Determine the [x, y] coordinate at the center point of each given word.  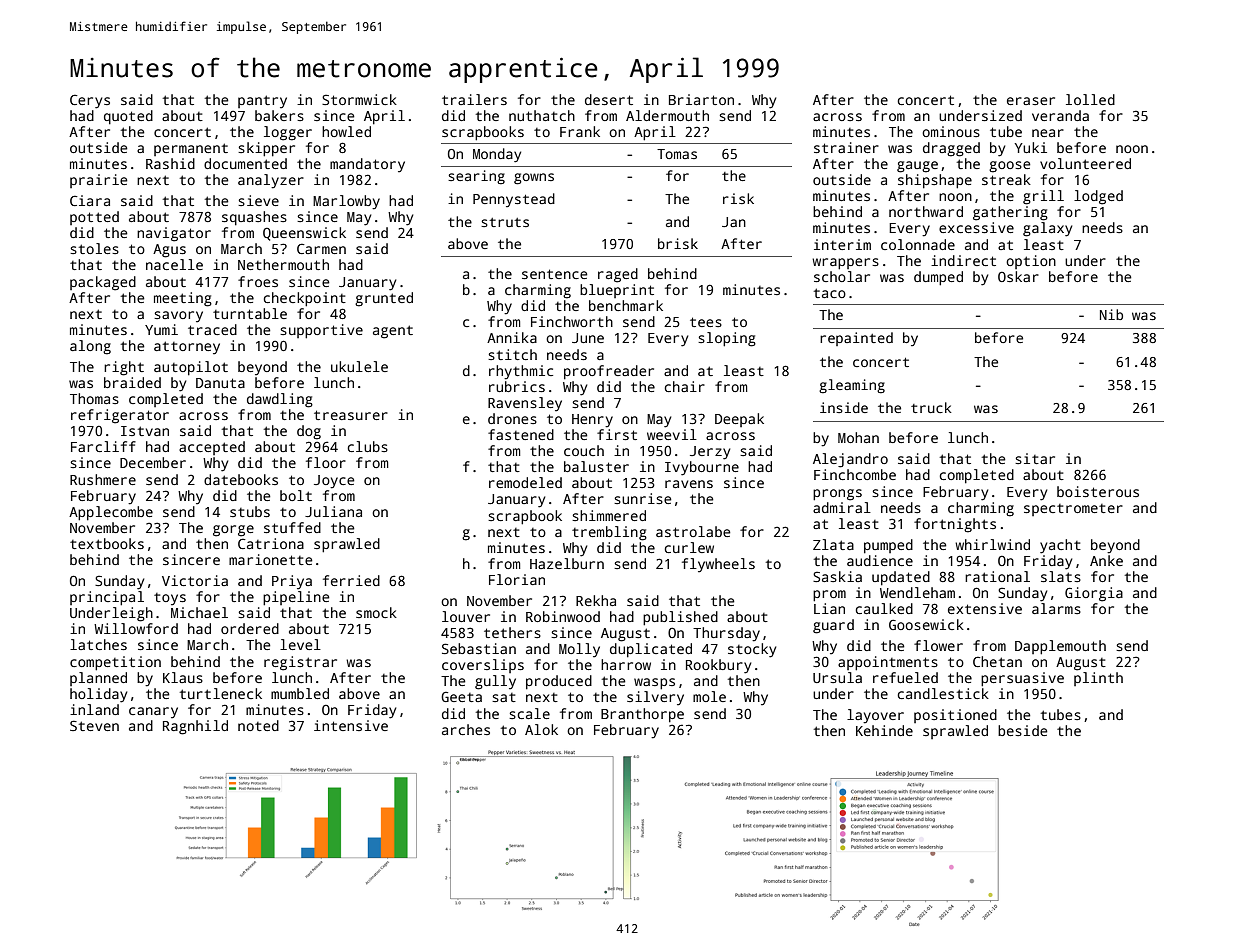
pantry [262, 102]
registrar [300, 663]
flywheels [718, 565]
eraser [1031, 101]
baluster [596, 466]
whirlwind [992, 544]
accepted [212, 448]
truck [931, 407]
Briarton [701, 99]
